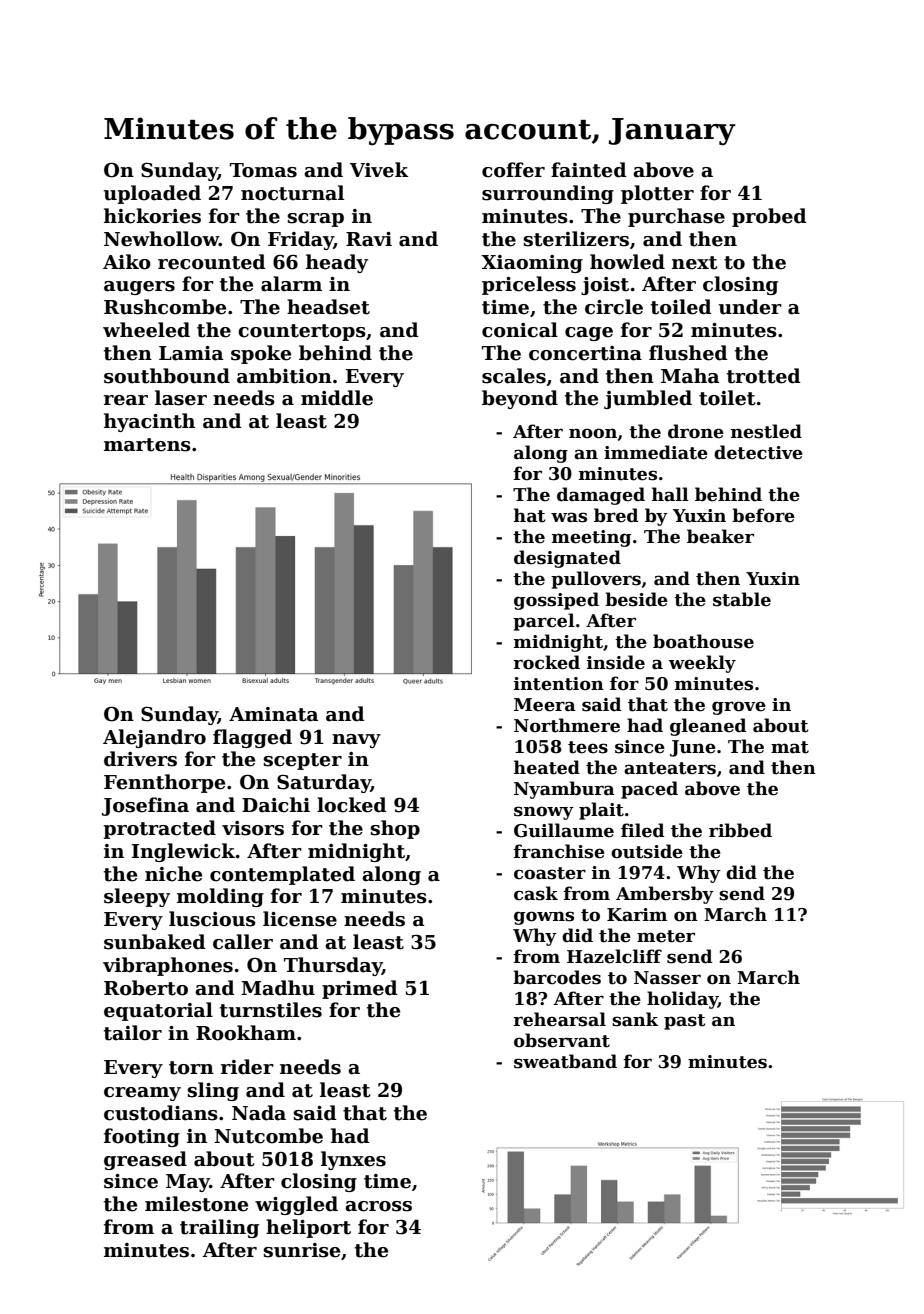 This screenshot has height=1314, width=924. I want to click on hall, so click(670, 494).
